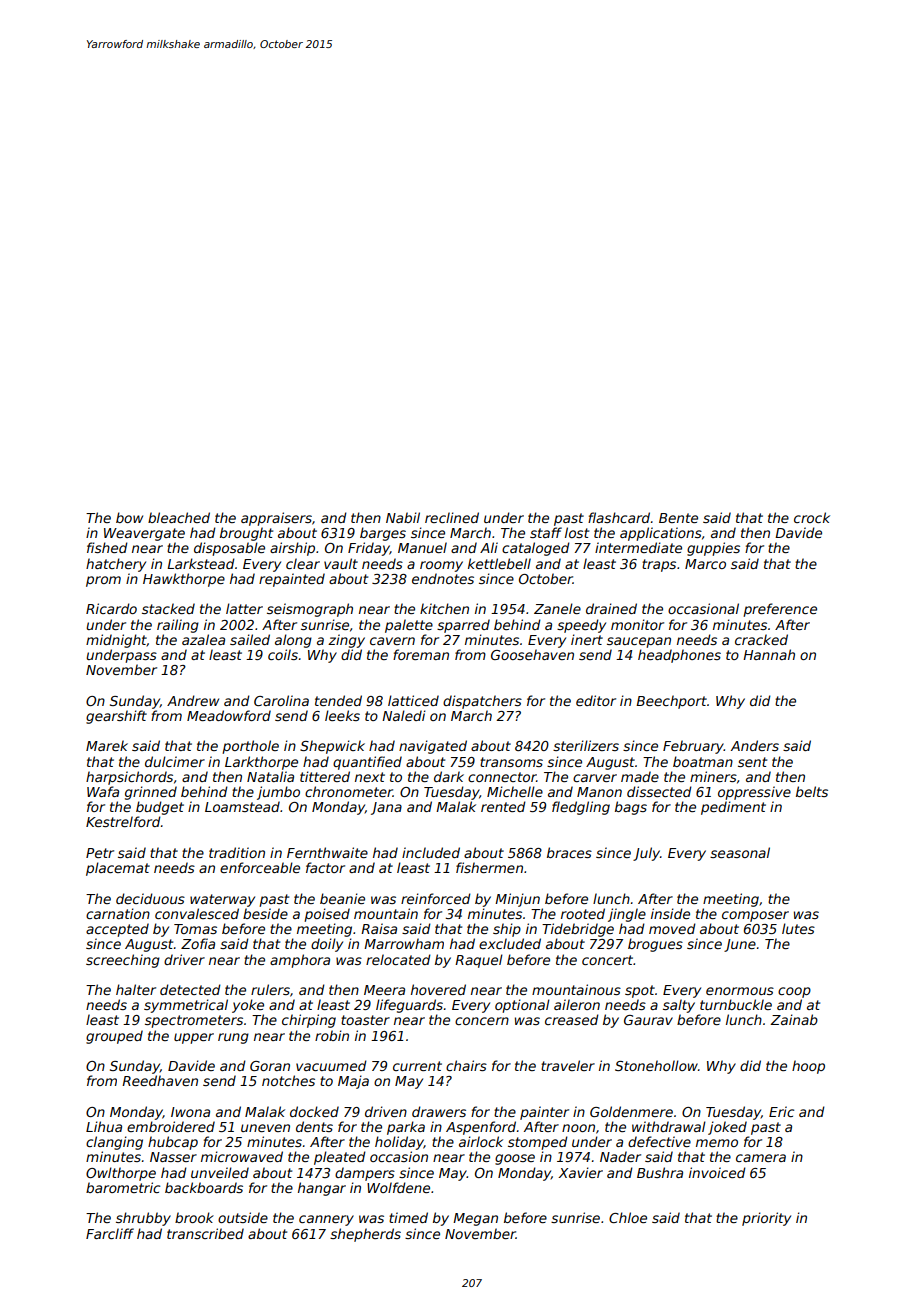 Image resolution: width=924 pixels, height=1308 pixels. I want to click on rented, so click(503, 806).
